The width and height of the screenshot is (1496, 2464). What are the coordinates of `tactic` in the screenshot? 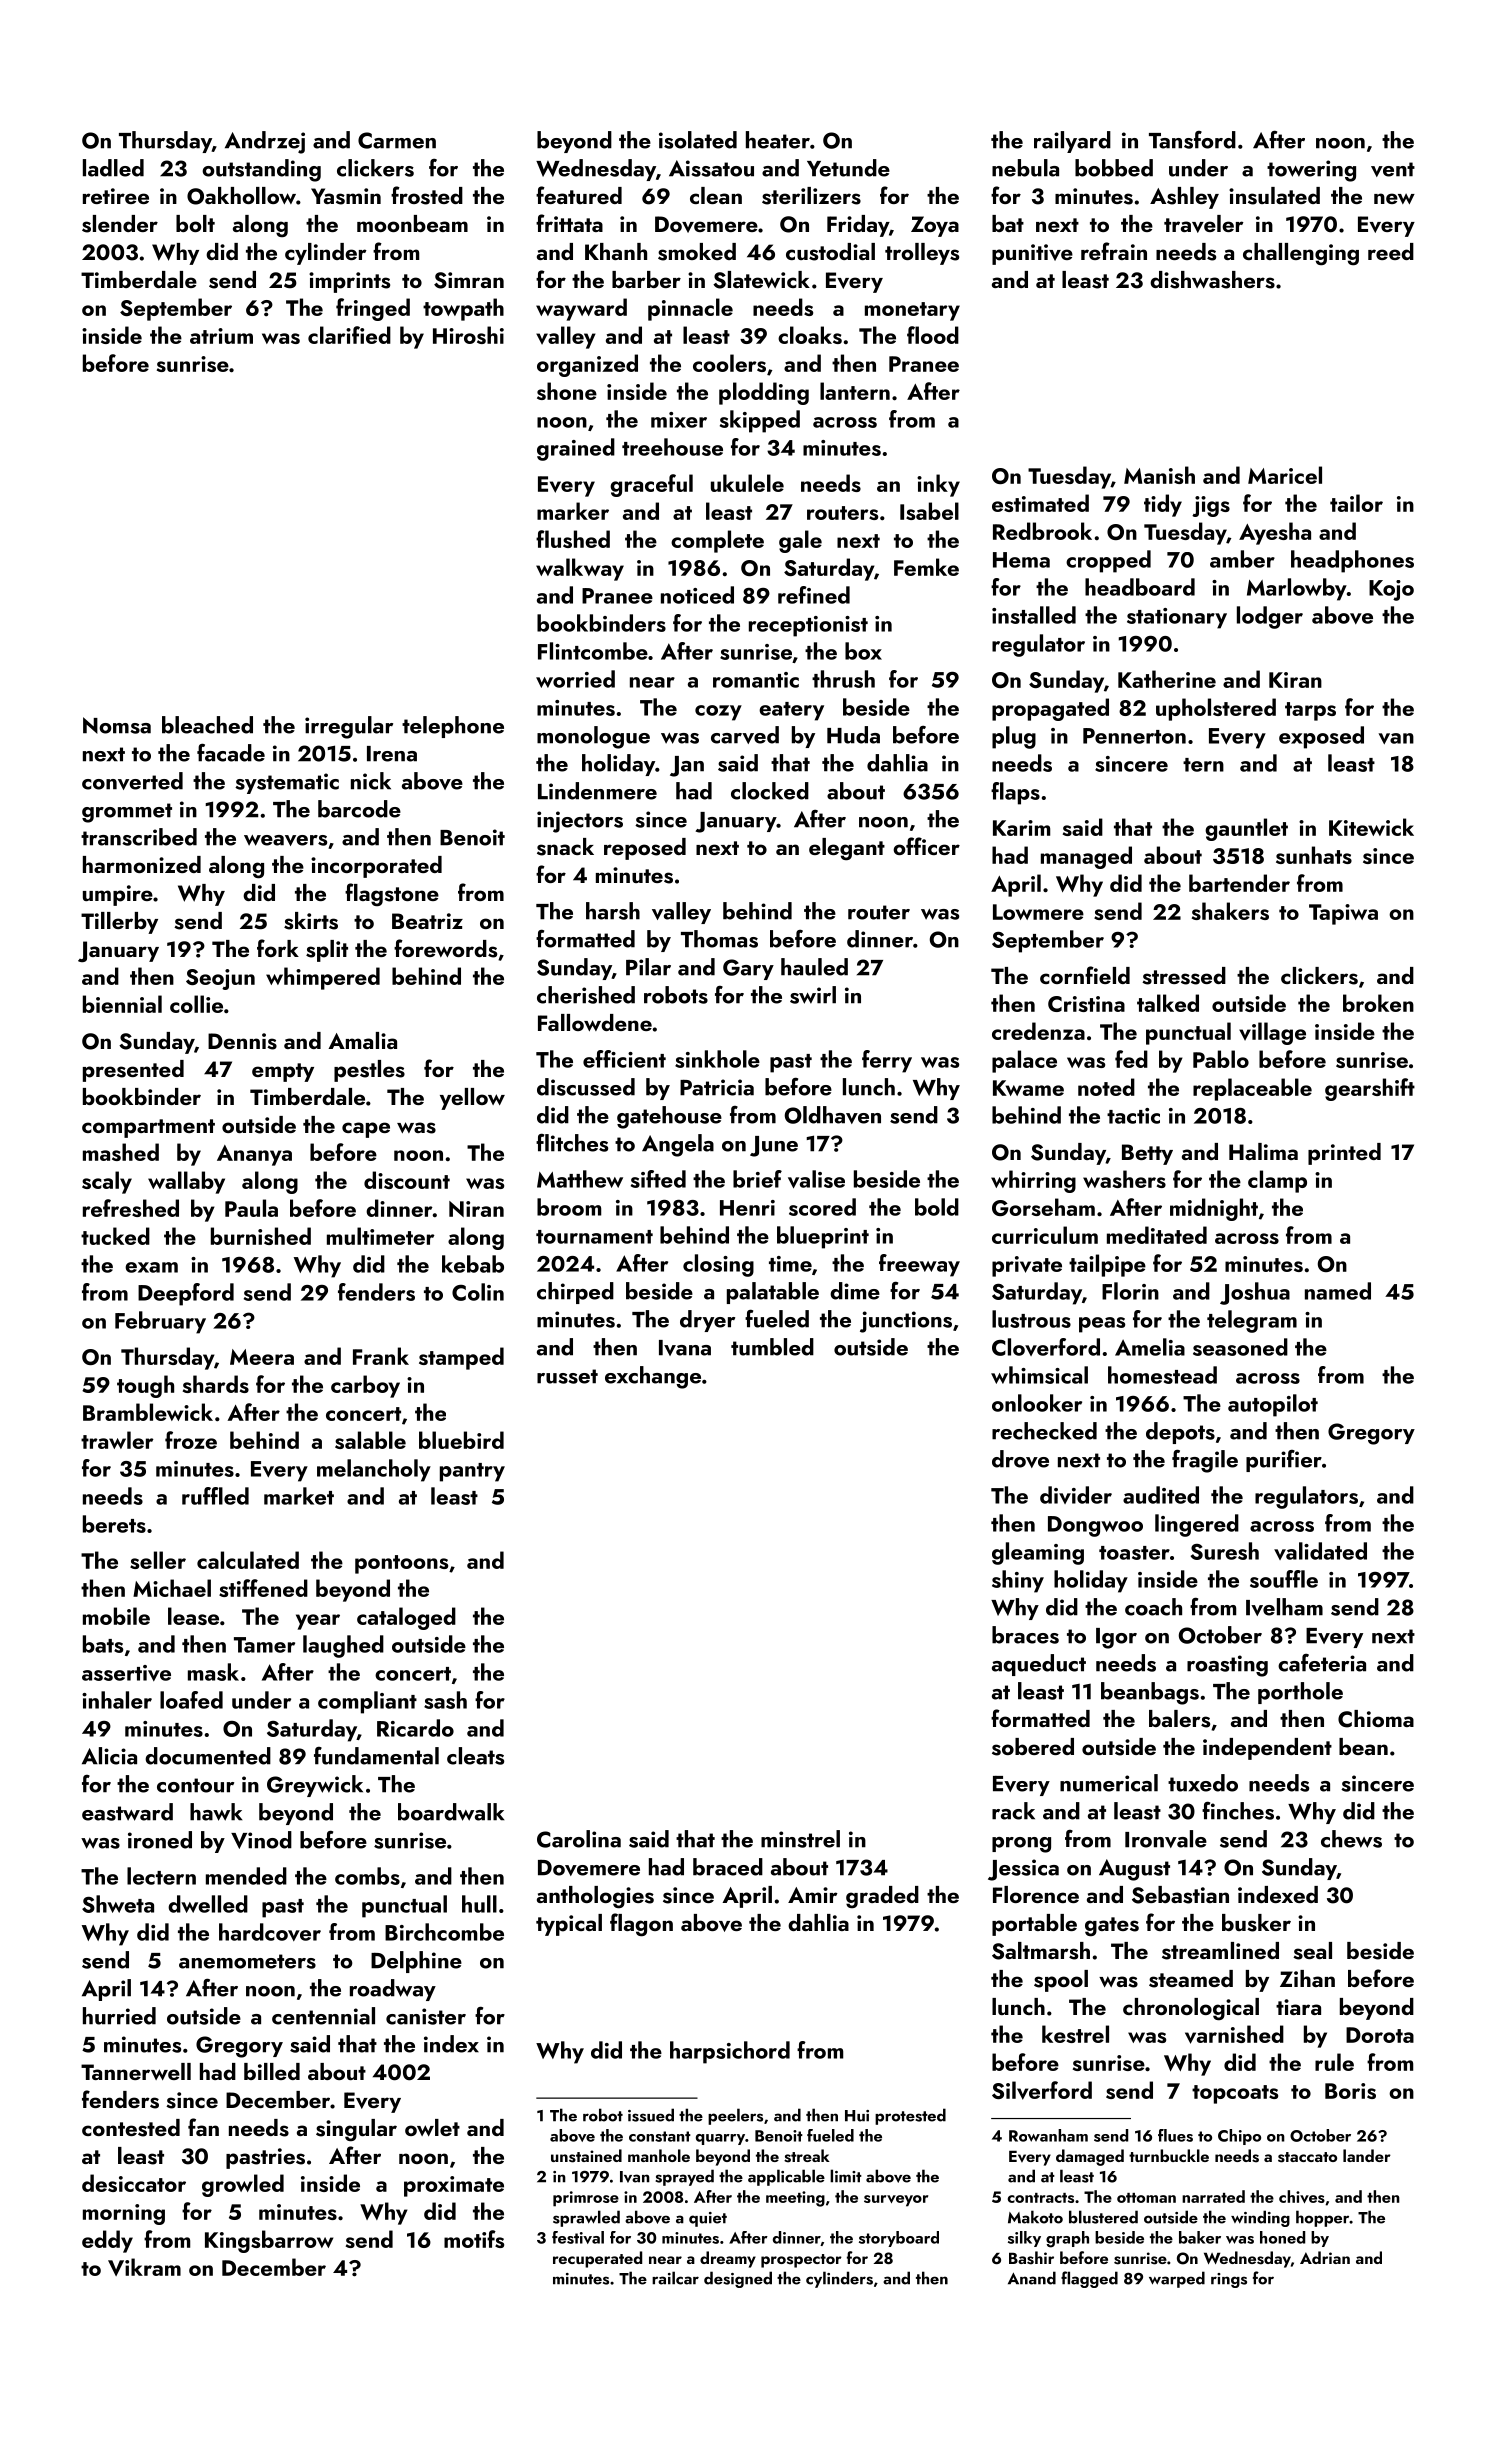 It's located at (1133, 1116).
